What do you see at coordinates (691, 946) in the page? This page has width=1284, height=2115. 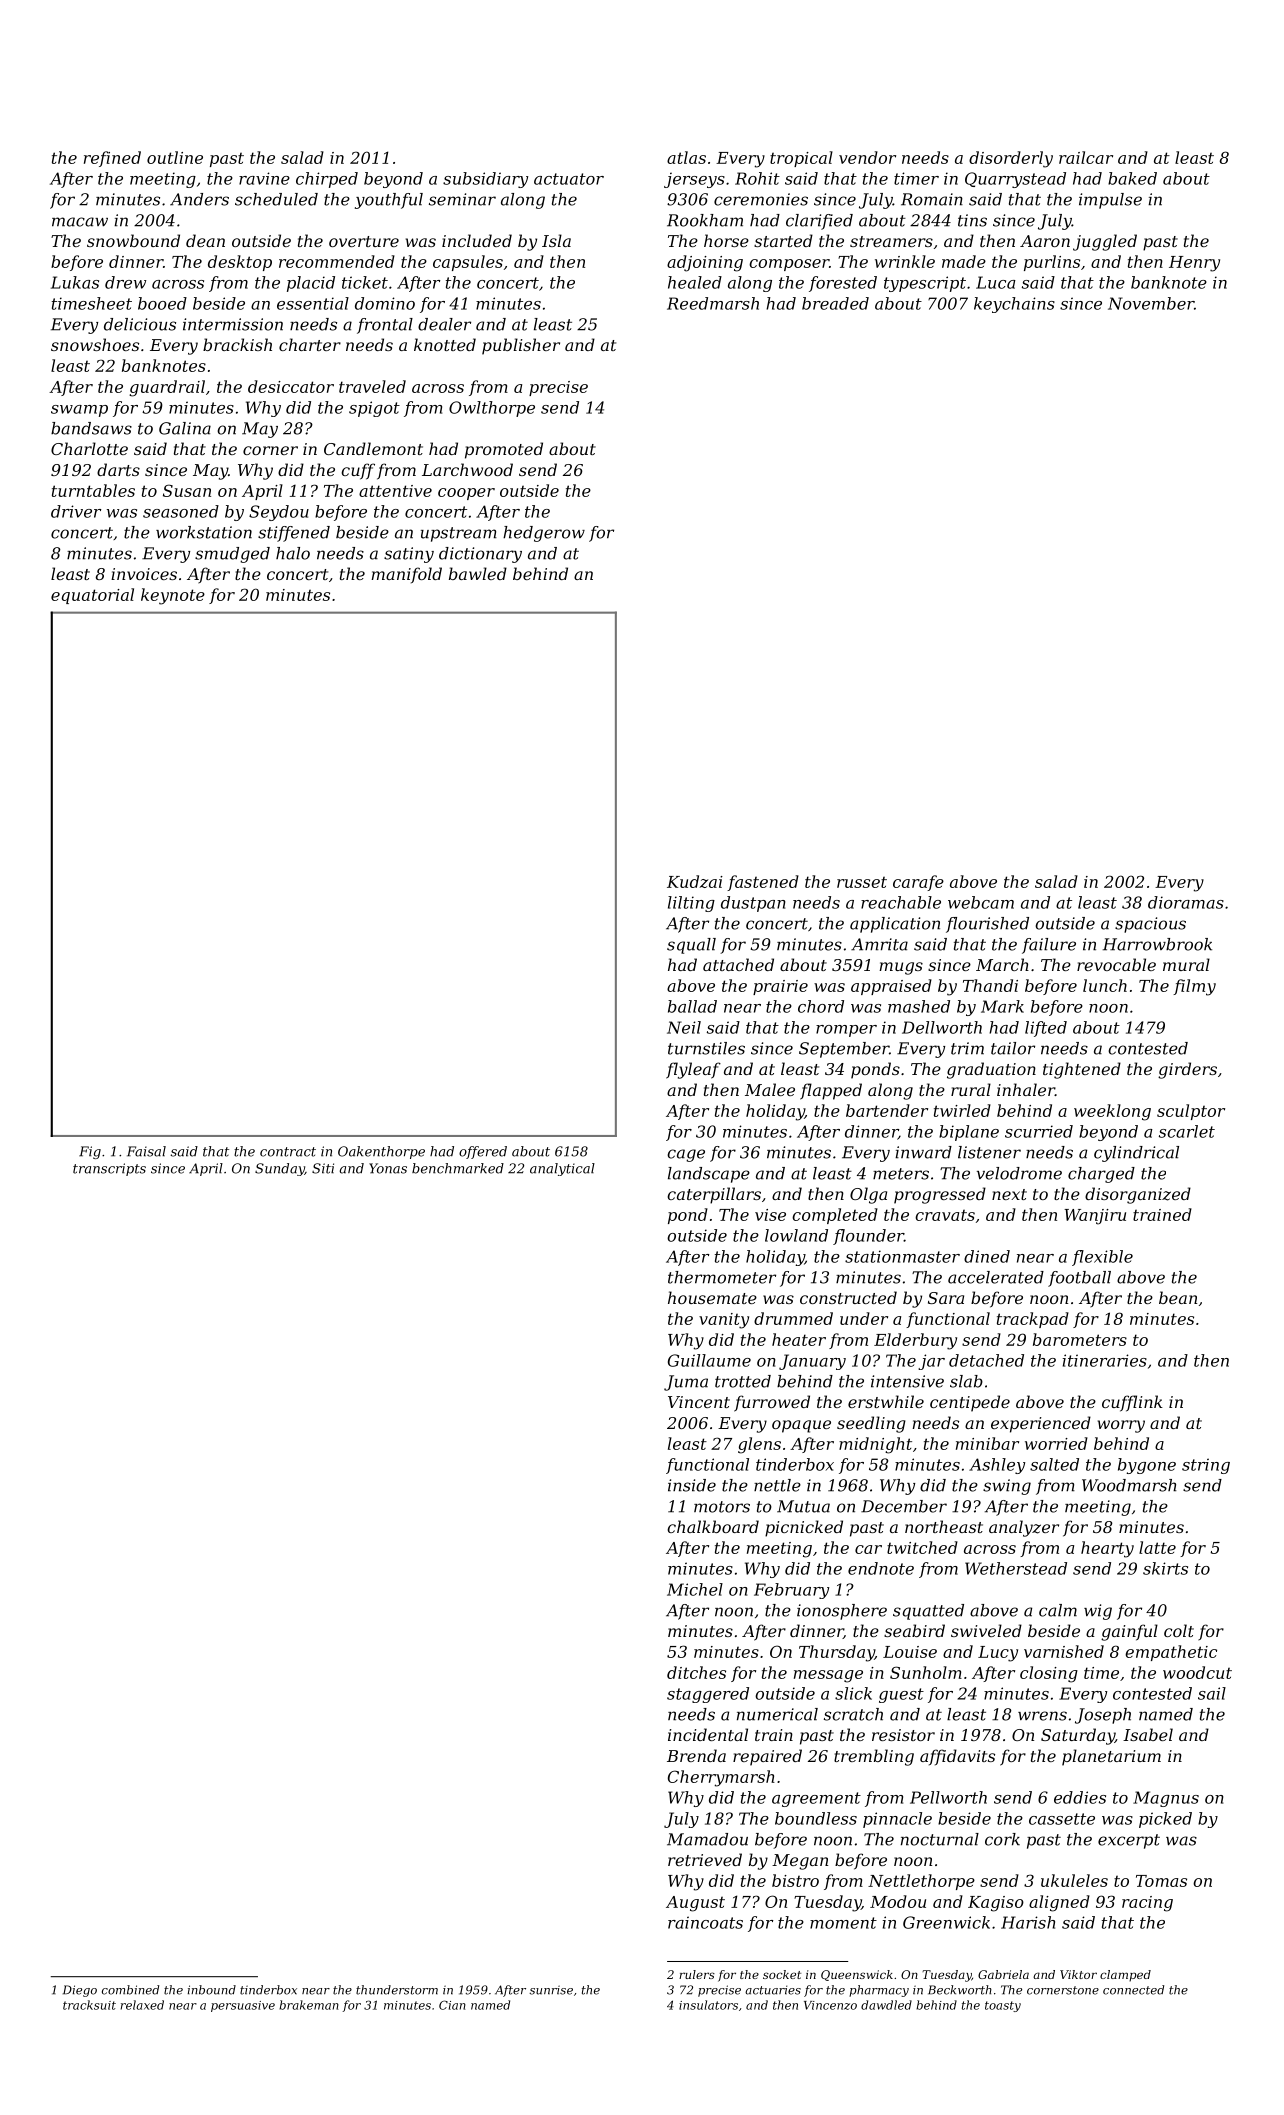 I see `squall` at bounding box center [691, 946].
